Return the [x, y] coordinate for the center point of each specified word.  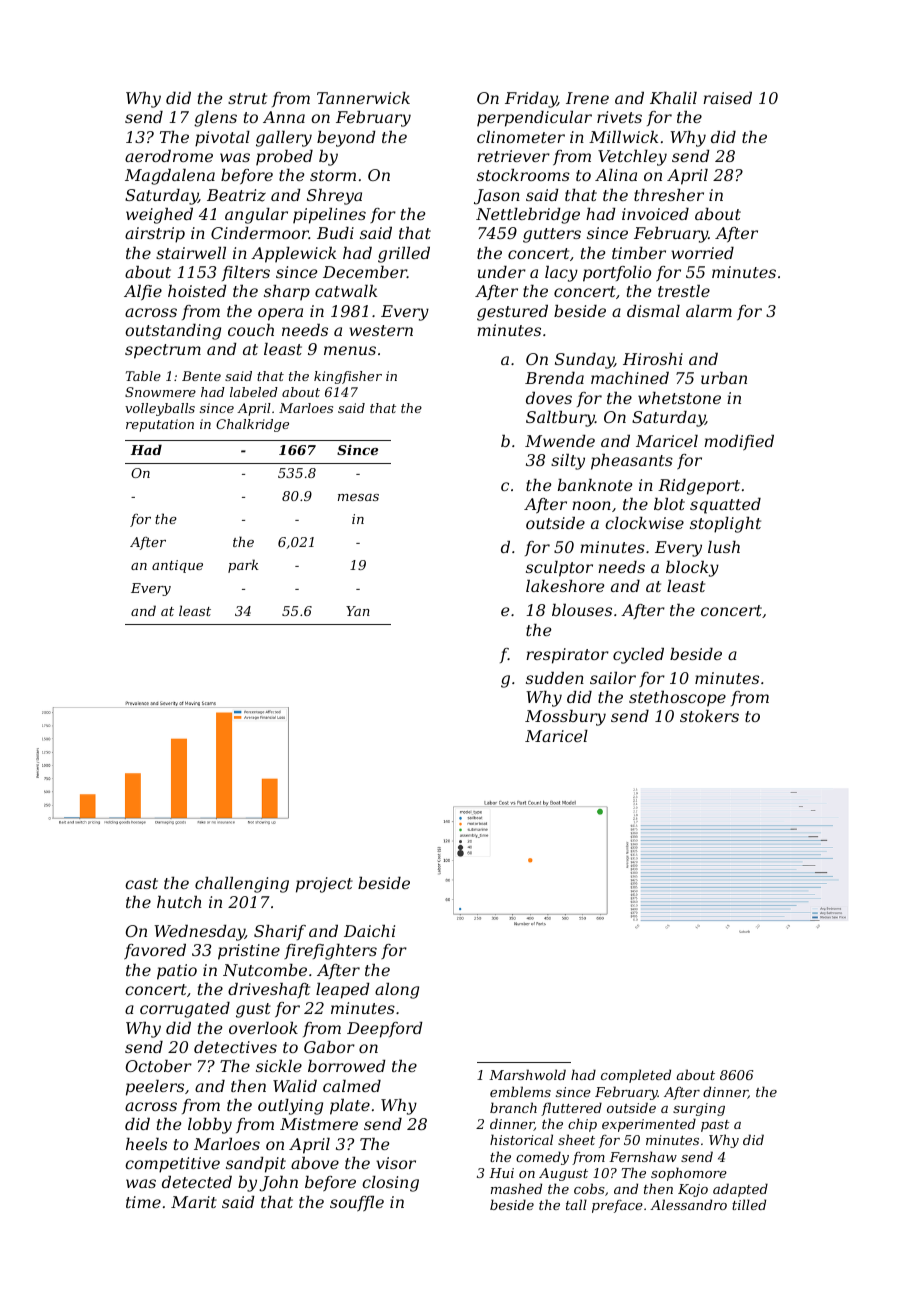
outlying [290, 1107]
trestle [684, 291]
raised [727, 98]
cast [141, 883]
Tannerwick [363, 98]
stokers [709, 716]
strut [247, 98]
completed [636, 1076]
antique [177, 566]
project [324, 885]
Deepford [385, 1030]
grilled [404, 255]
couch [251, 330]
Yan [358, 611]
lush [724, 547]
